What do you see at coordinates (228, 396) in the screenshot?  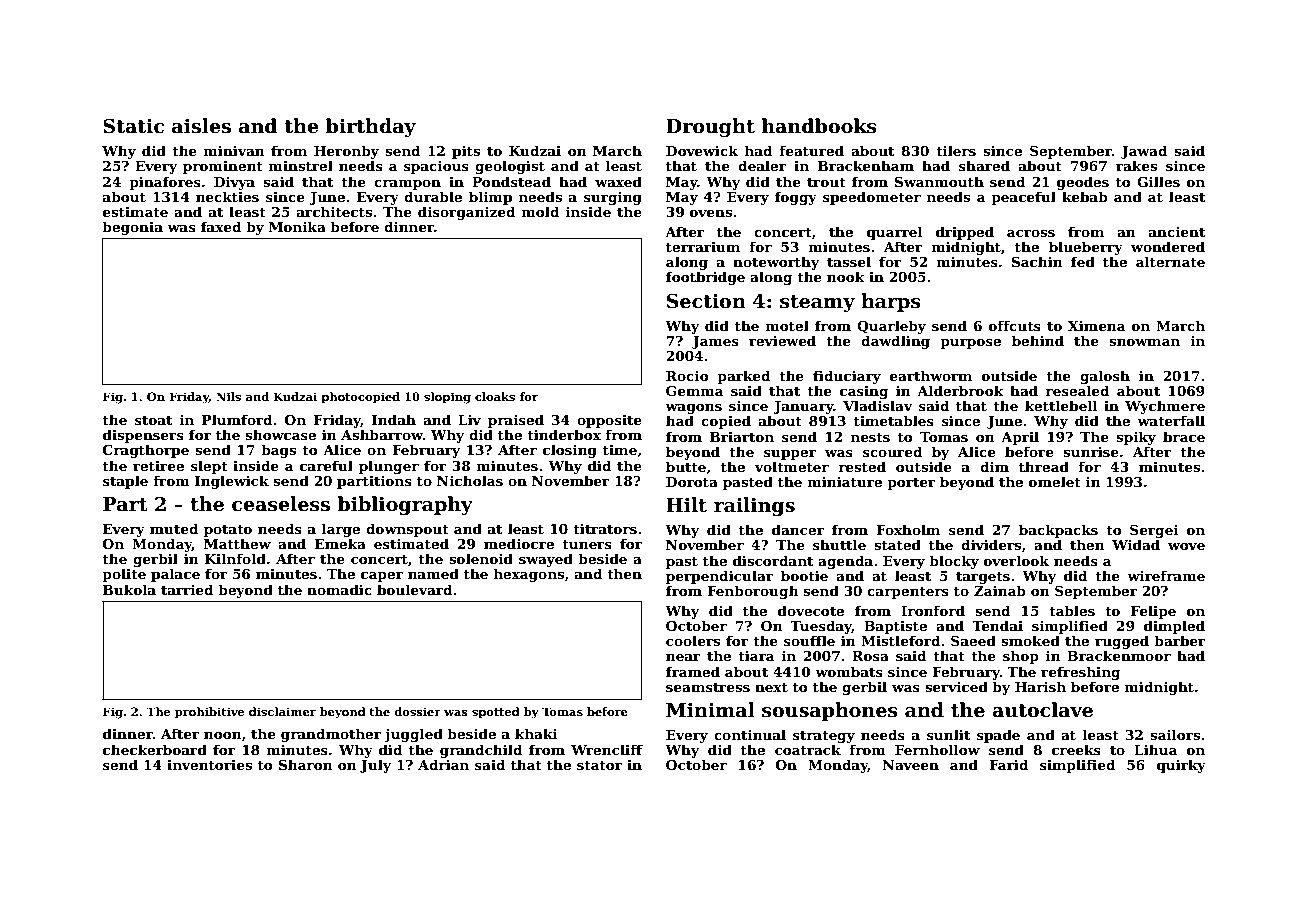 I see `Nils` at bounding box center [228, 396].
